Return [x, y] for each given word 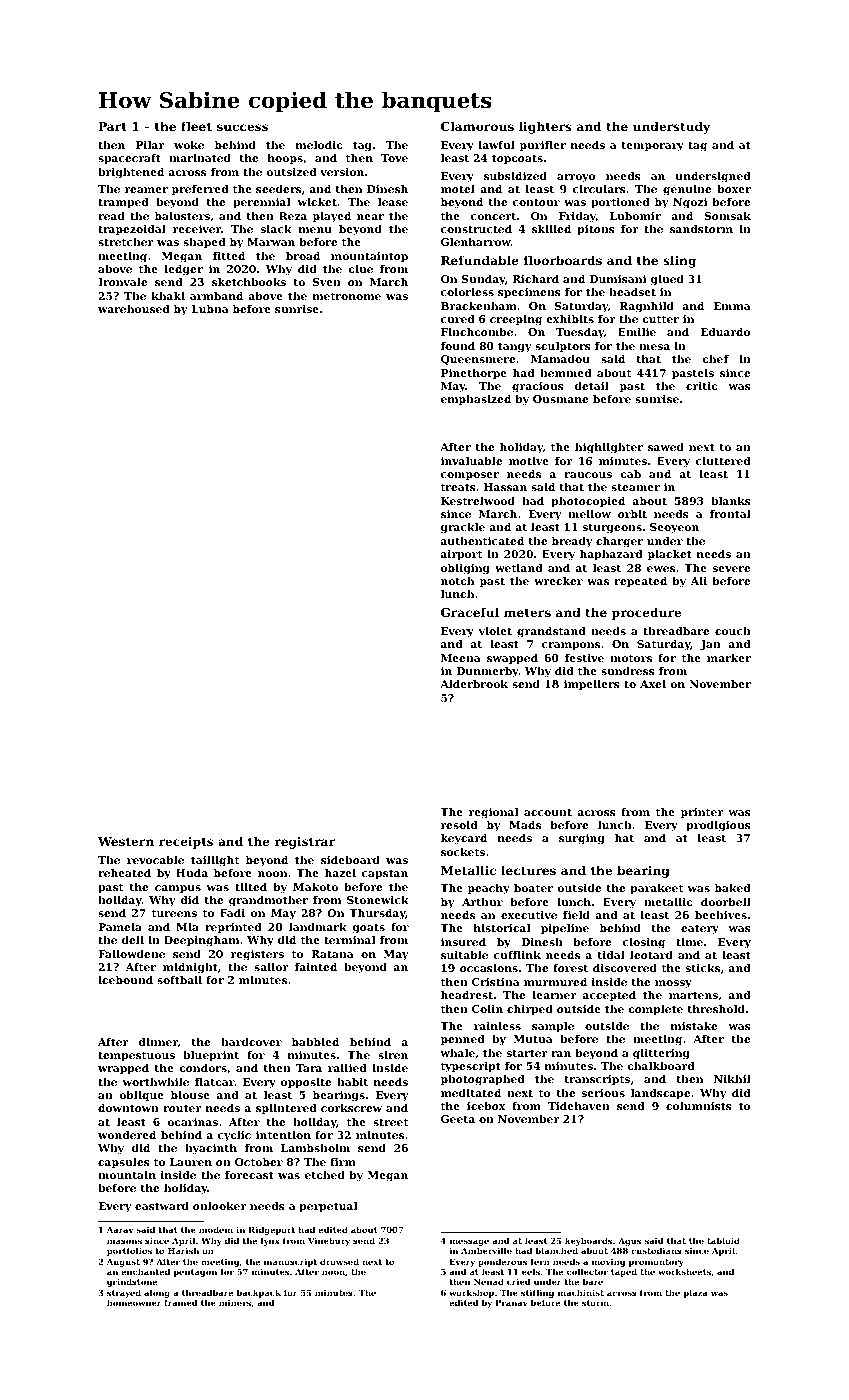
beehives [721, 915]
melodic [318, 145]
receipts [186, 843]
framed [180, 1302]
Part [112, 126]
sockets [463, 852]
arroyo [576, 178]
